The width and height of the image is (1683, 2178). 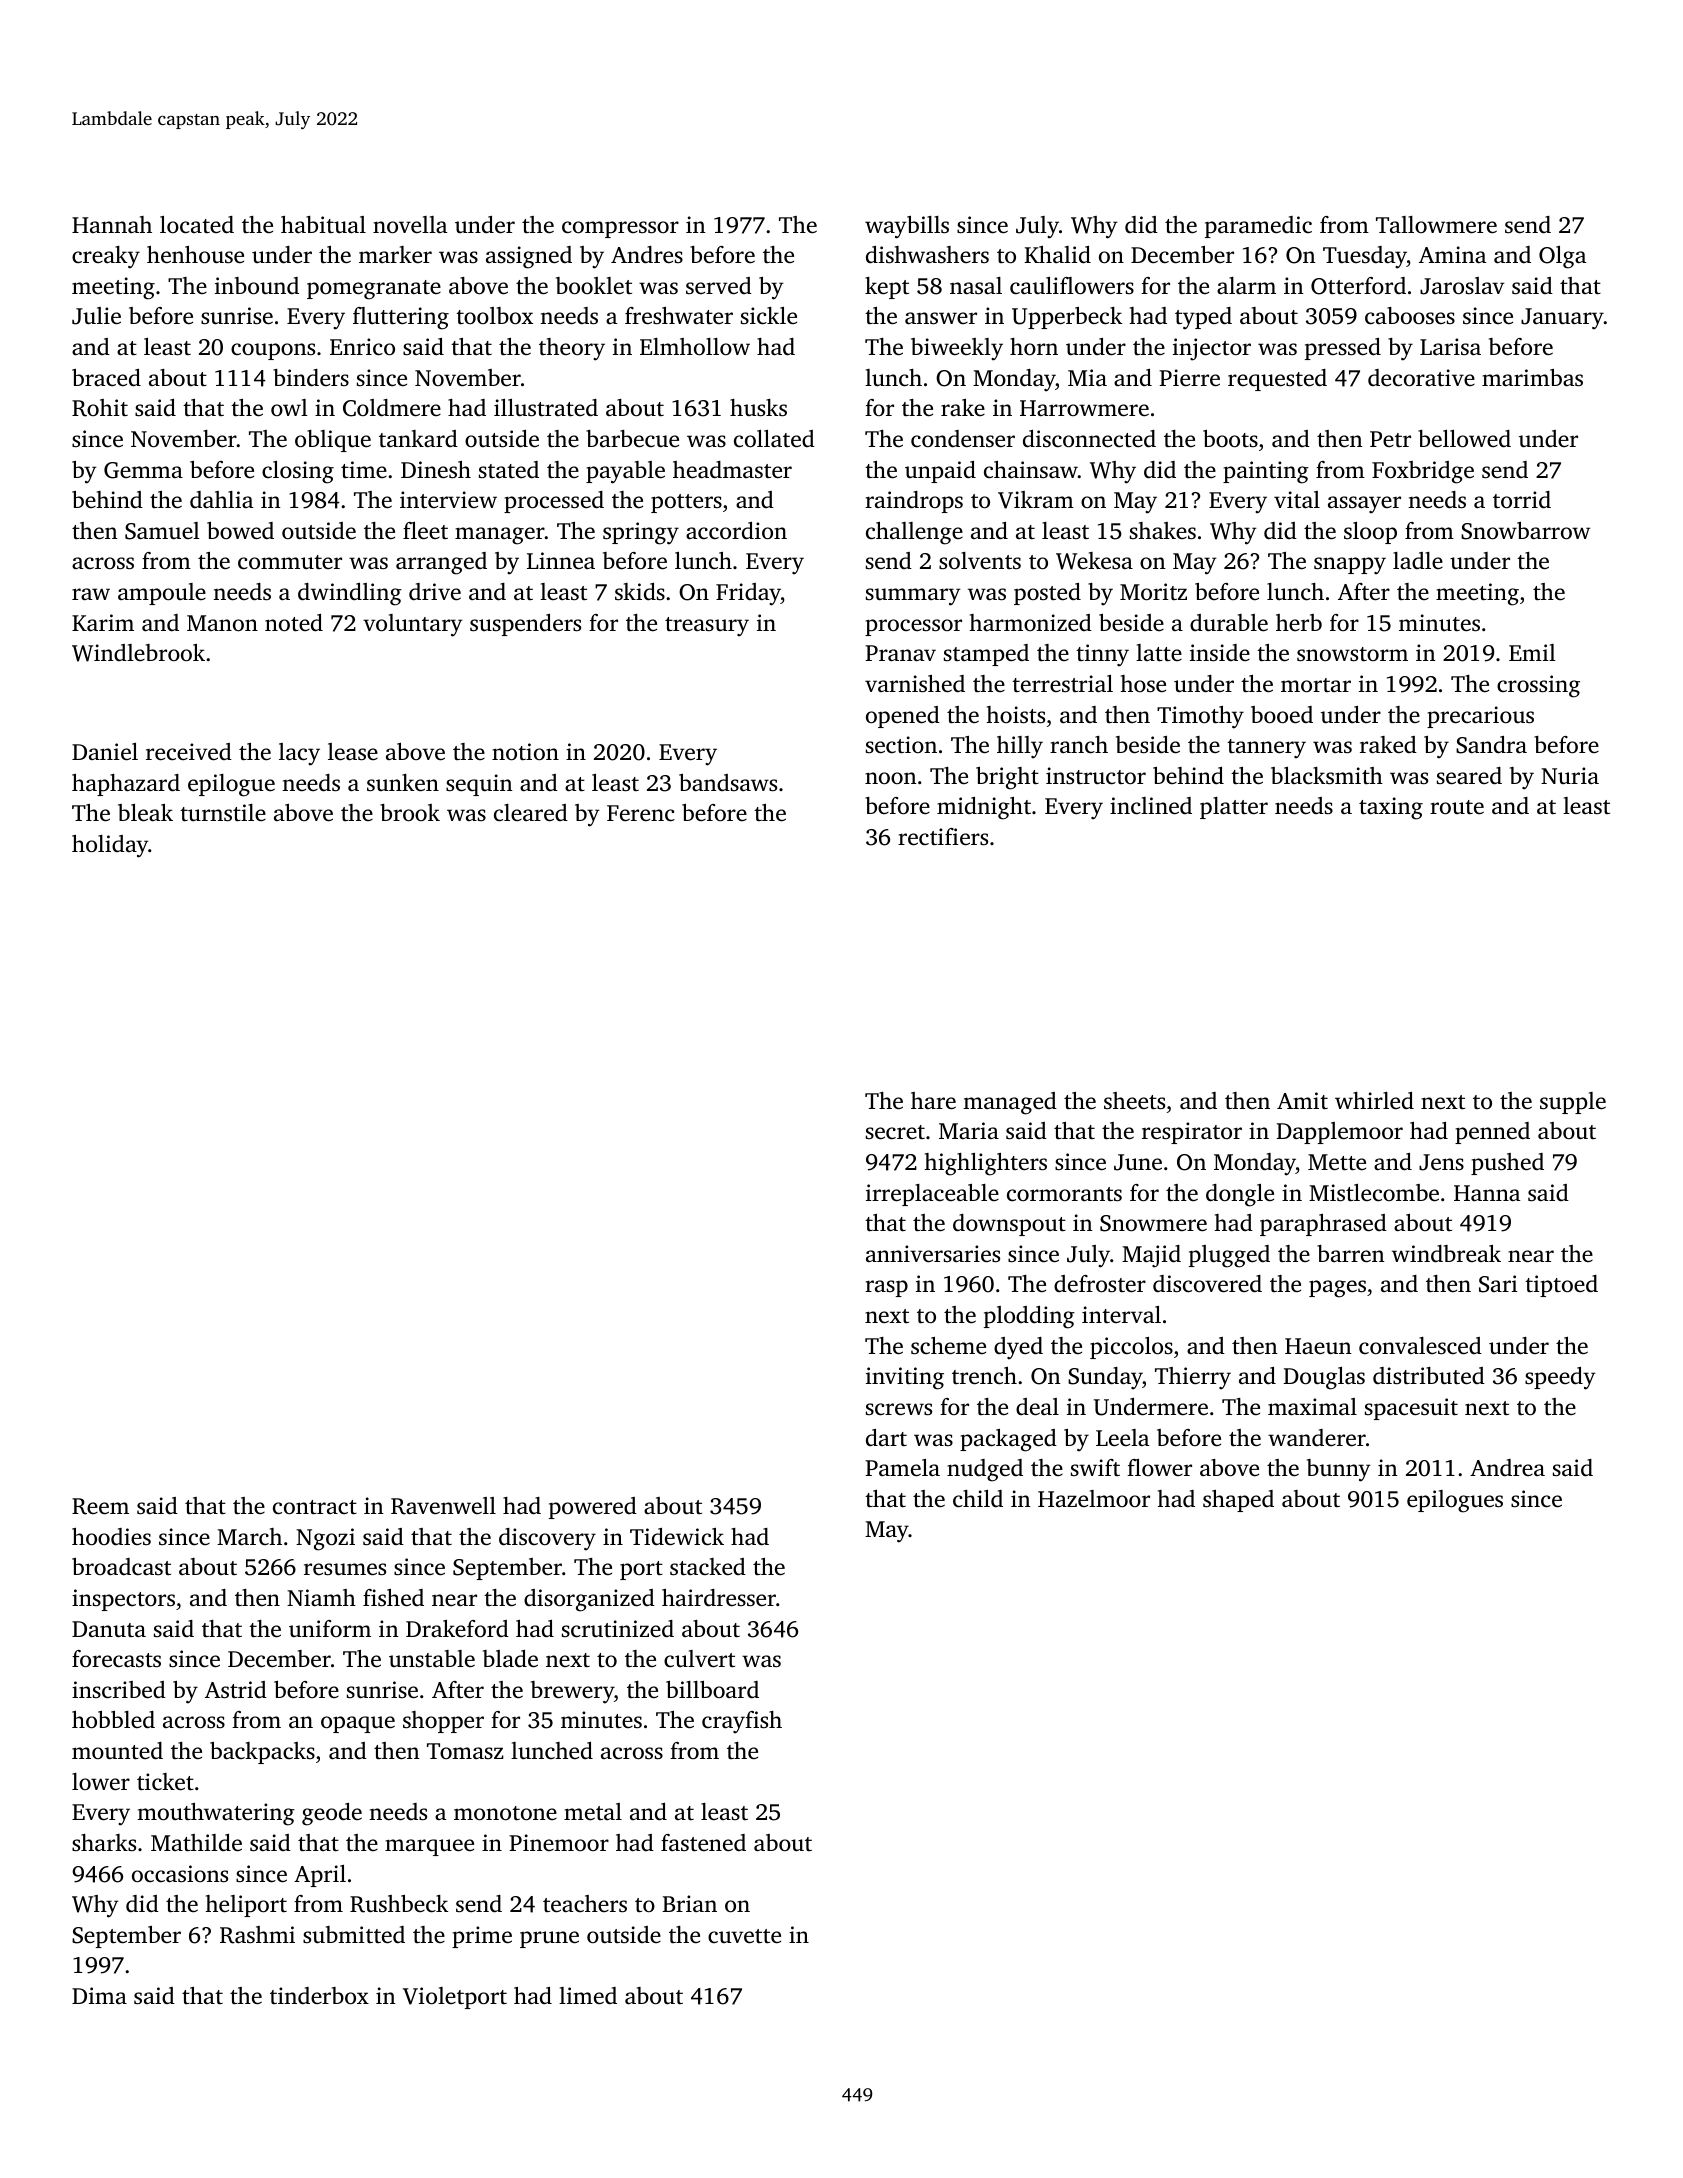 I want to click on located, so click(x=197, y=225).
